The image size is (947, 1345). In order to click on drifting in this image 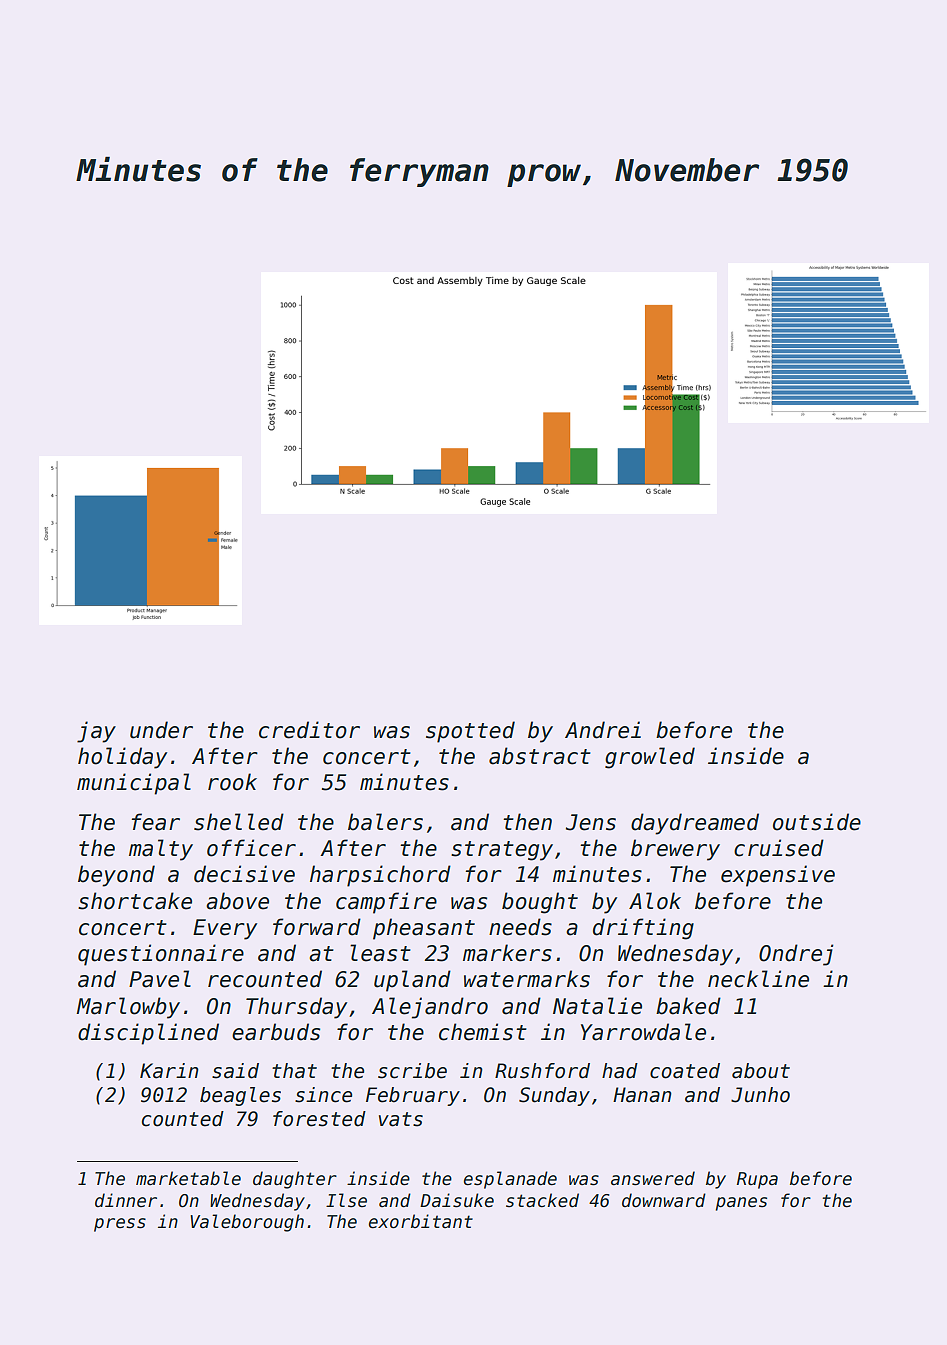, I will do `click(643, 929)`.
